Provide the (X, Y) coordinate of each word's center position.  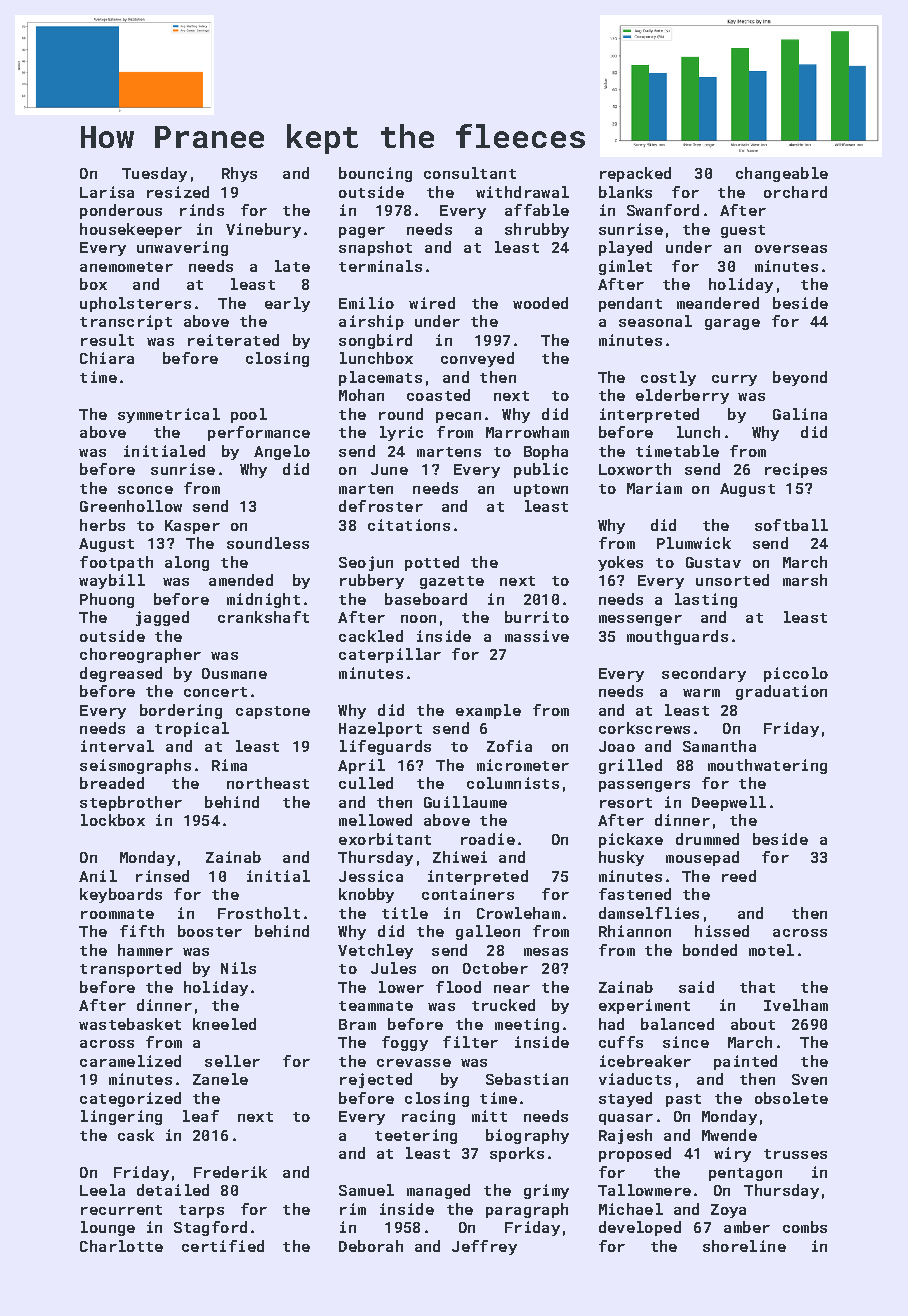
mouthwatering (767, 766)
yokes (620, 563)
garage (732, 324)
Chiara (107, 358)
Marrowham (527, 432)
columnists (513, 783)
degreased (121, 674)
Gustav (713, 562)
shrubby (537, 230)
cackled (371, 636)
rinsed (162, 876)
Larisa (107, 192)
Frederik (230, 1172)
